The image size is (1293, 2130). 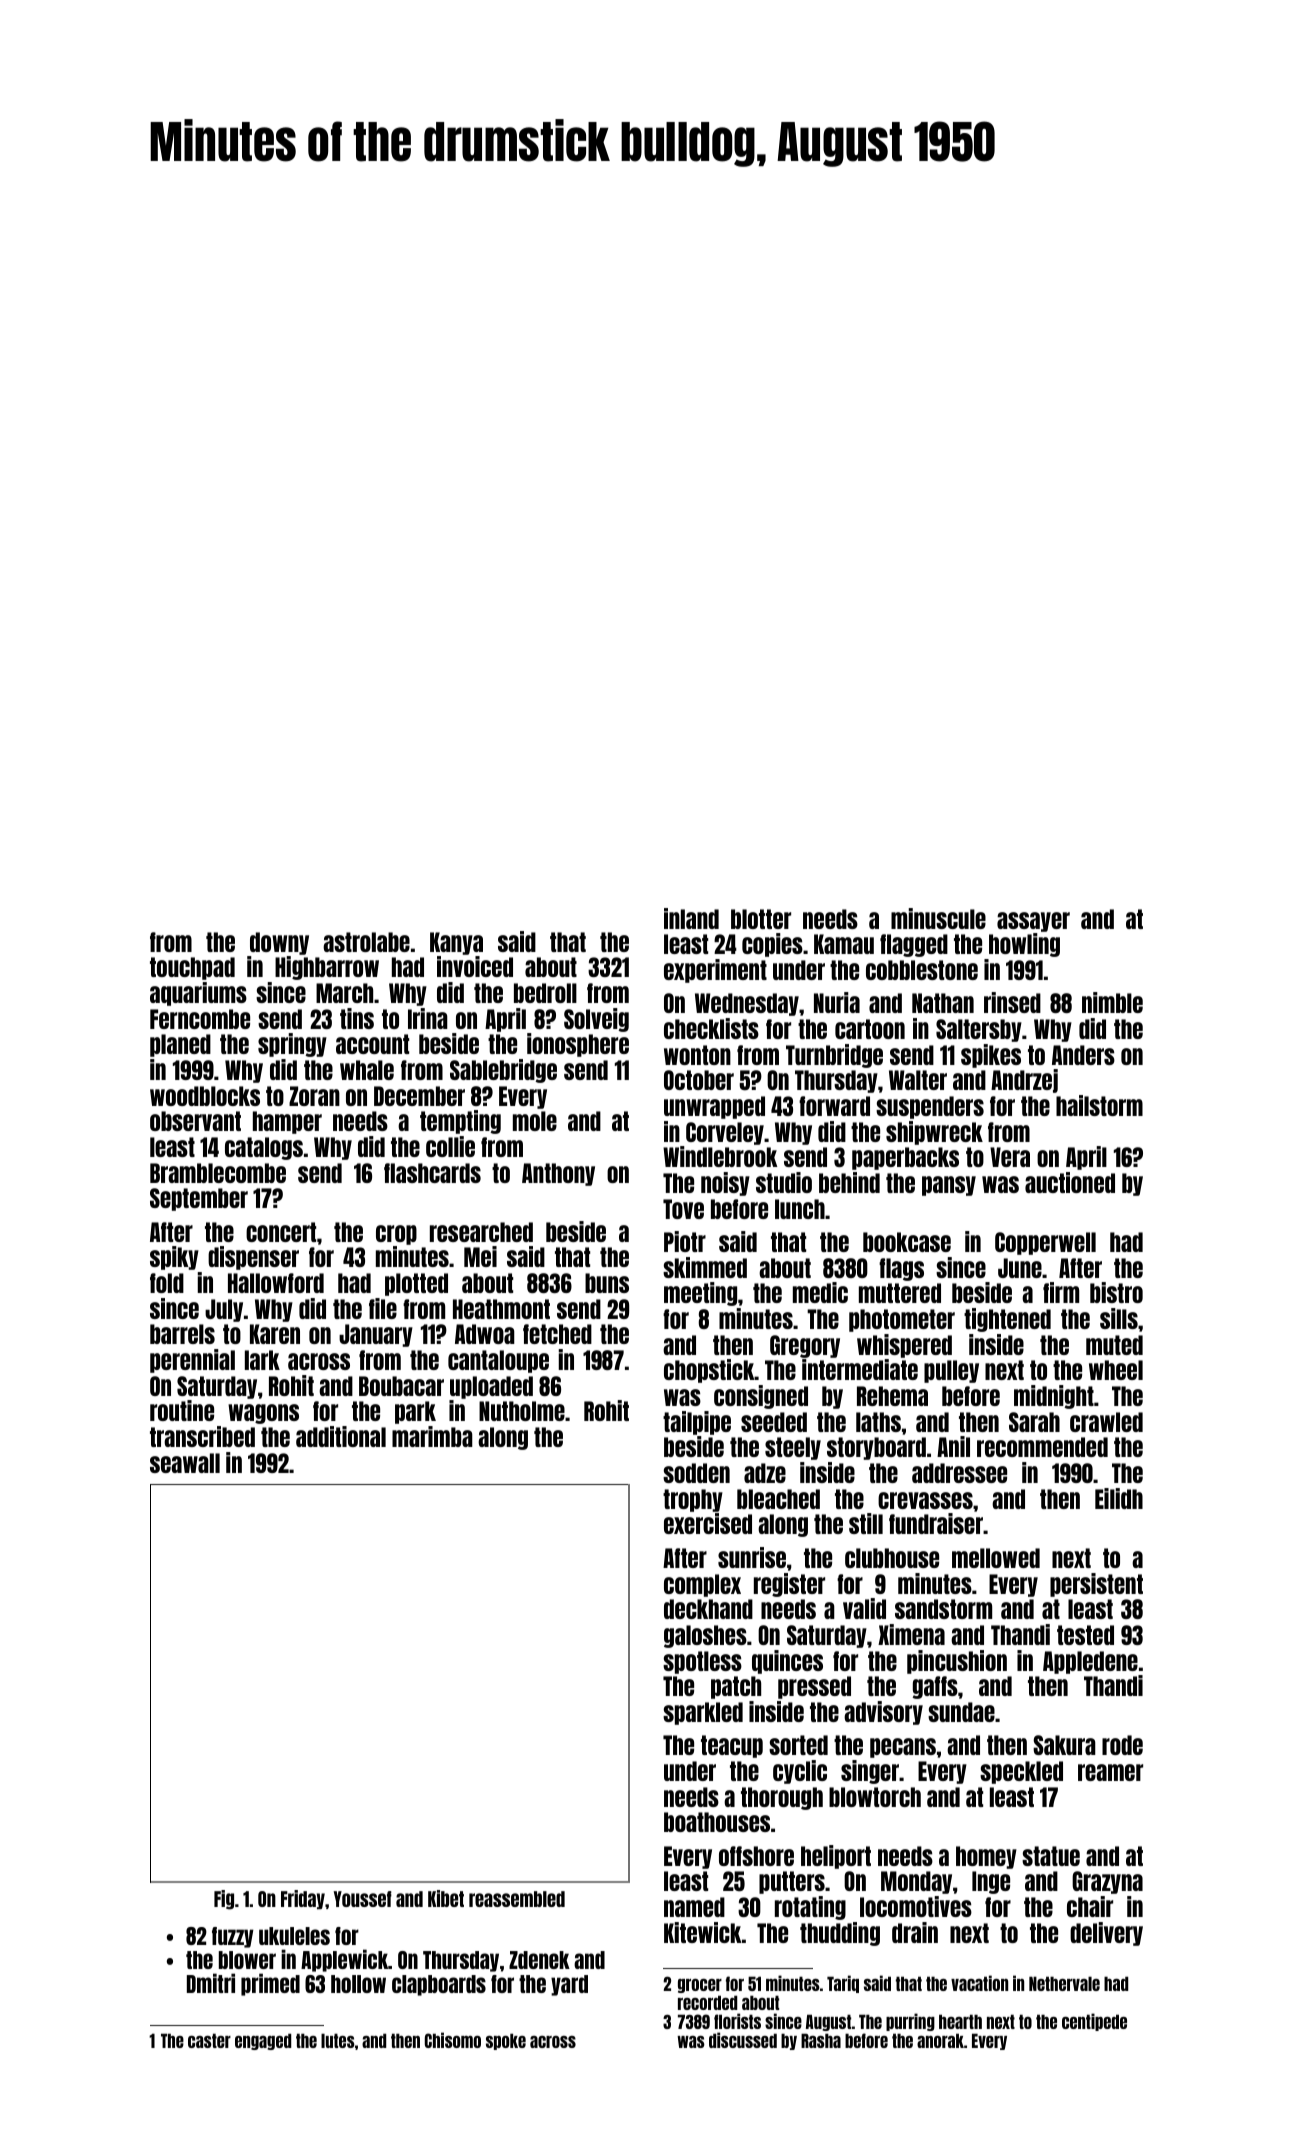 What do you see at coordinates (696, 1473) in the page?
I see `sodden` at bounding box center [696, 1473].
